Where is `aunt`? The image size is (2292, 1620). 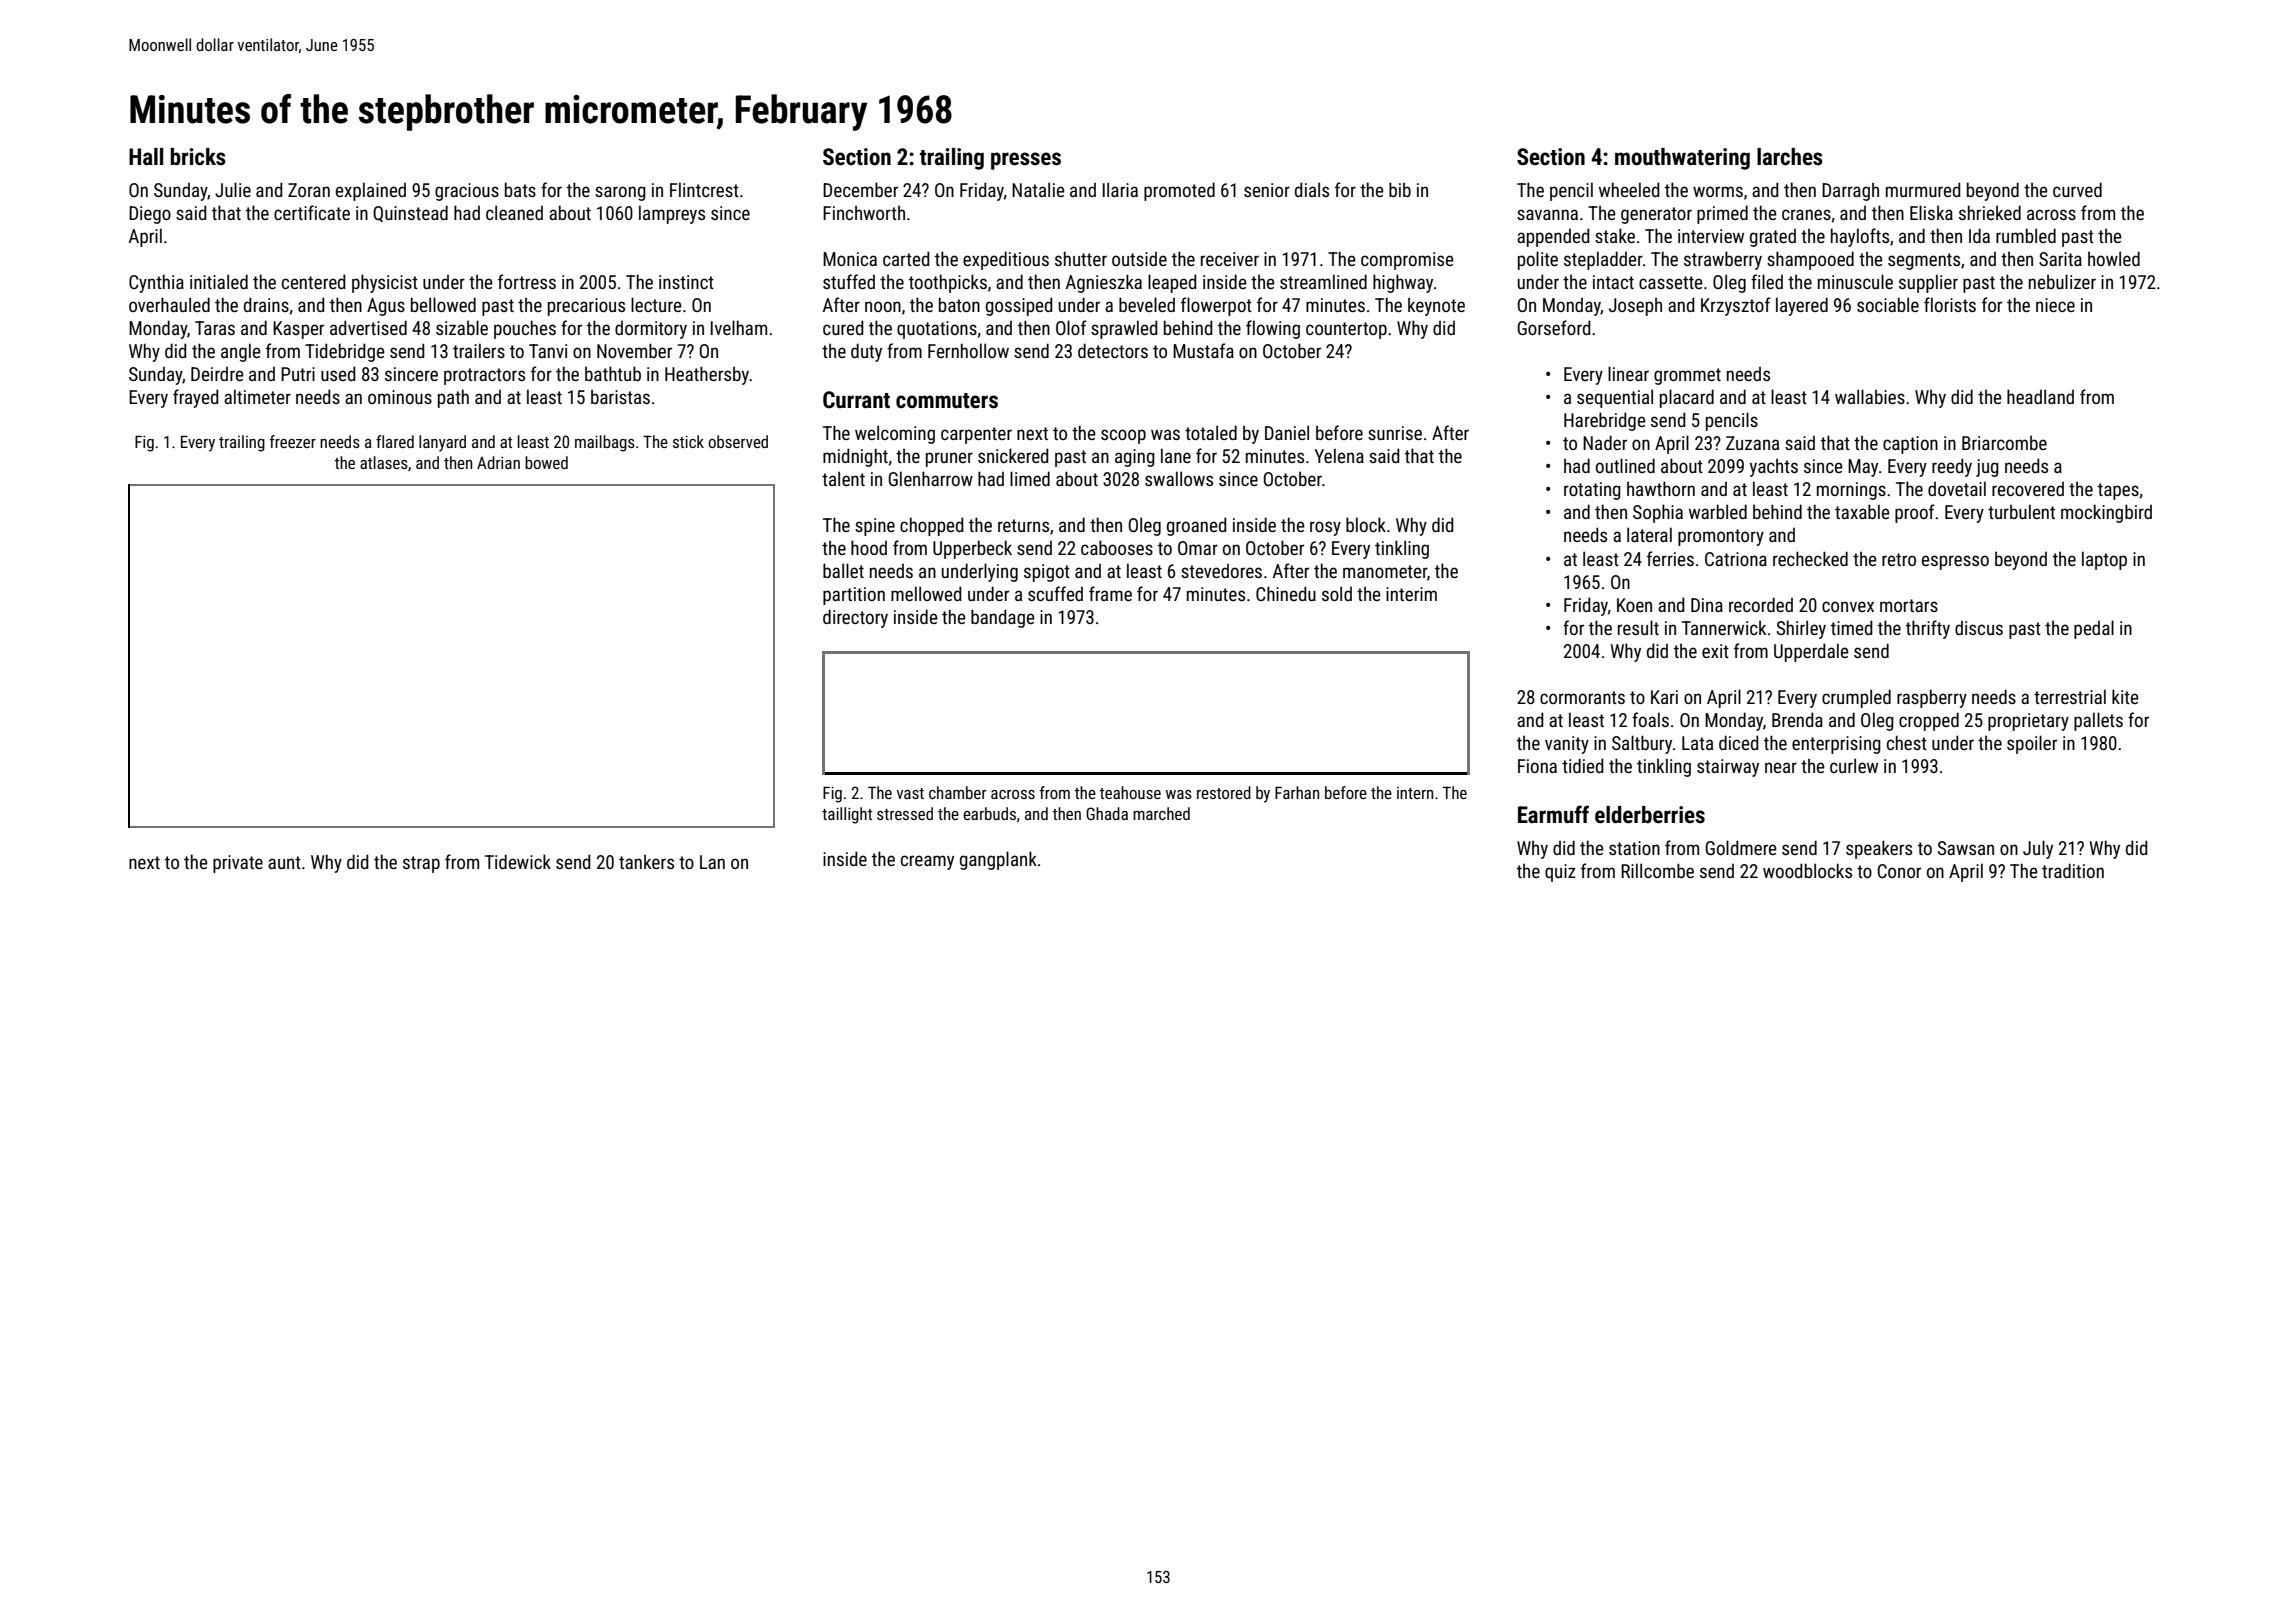 aunt is located at coordinates (284, 862).
